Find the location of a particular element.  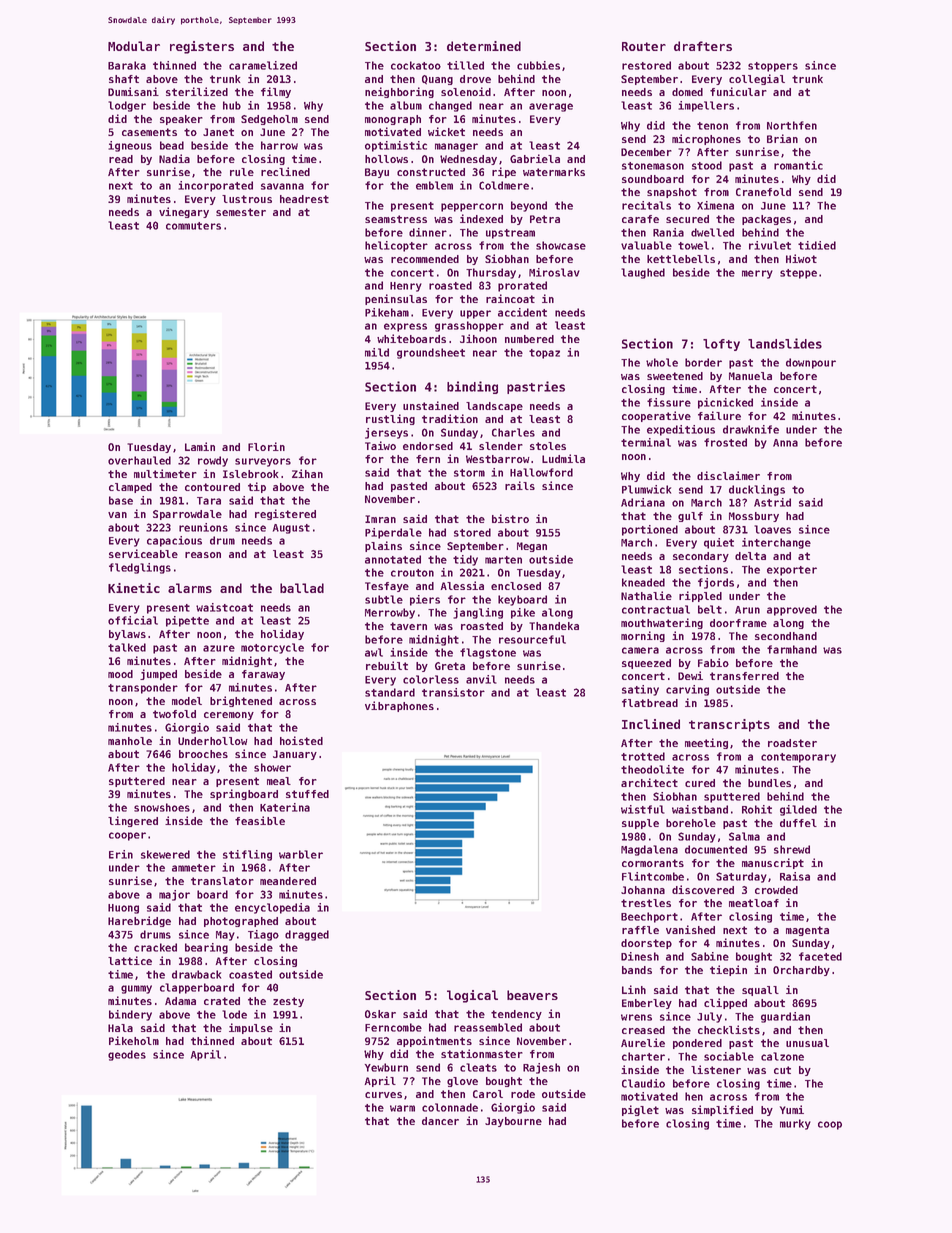

manhole is located at coordinates (130, 741).
